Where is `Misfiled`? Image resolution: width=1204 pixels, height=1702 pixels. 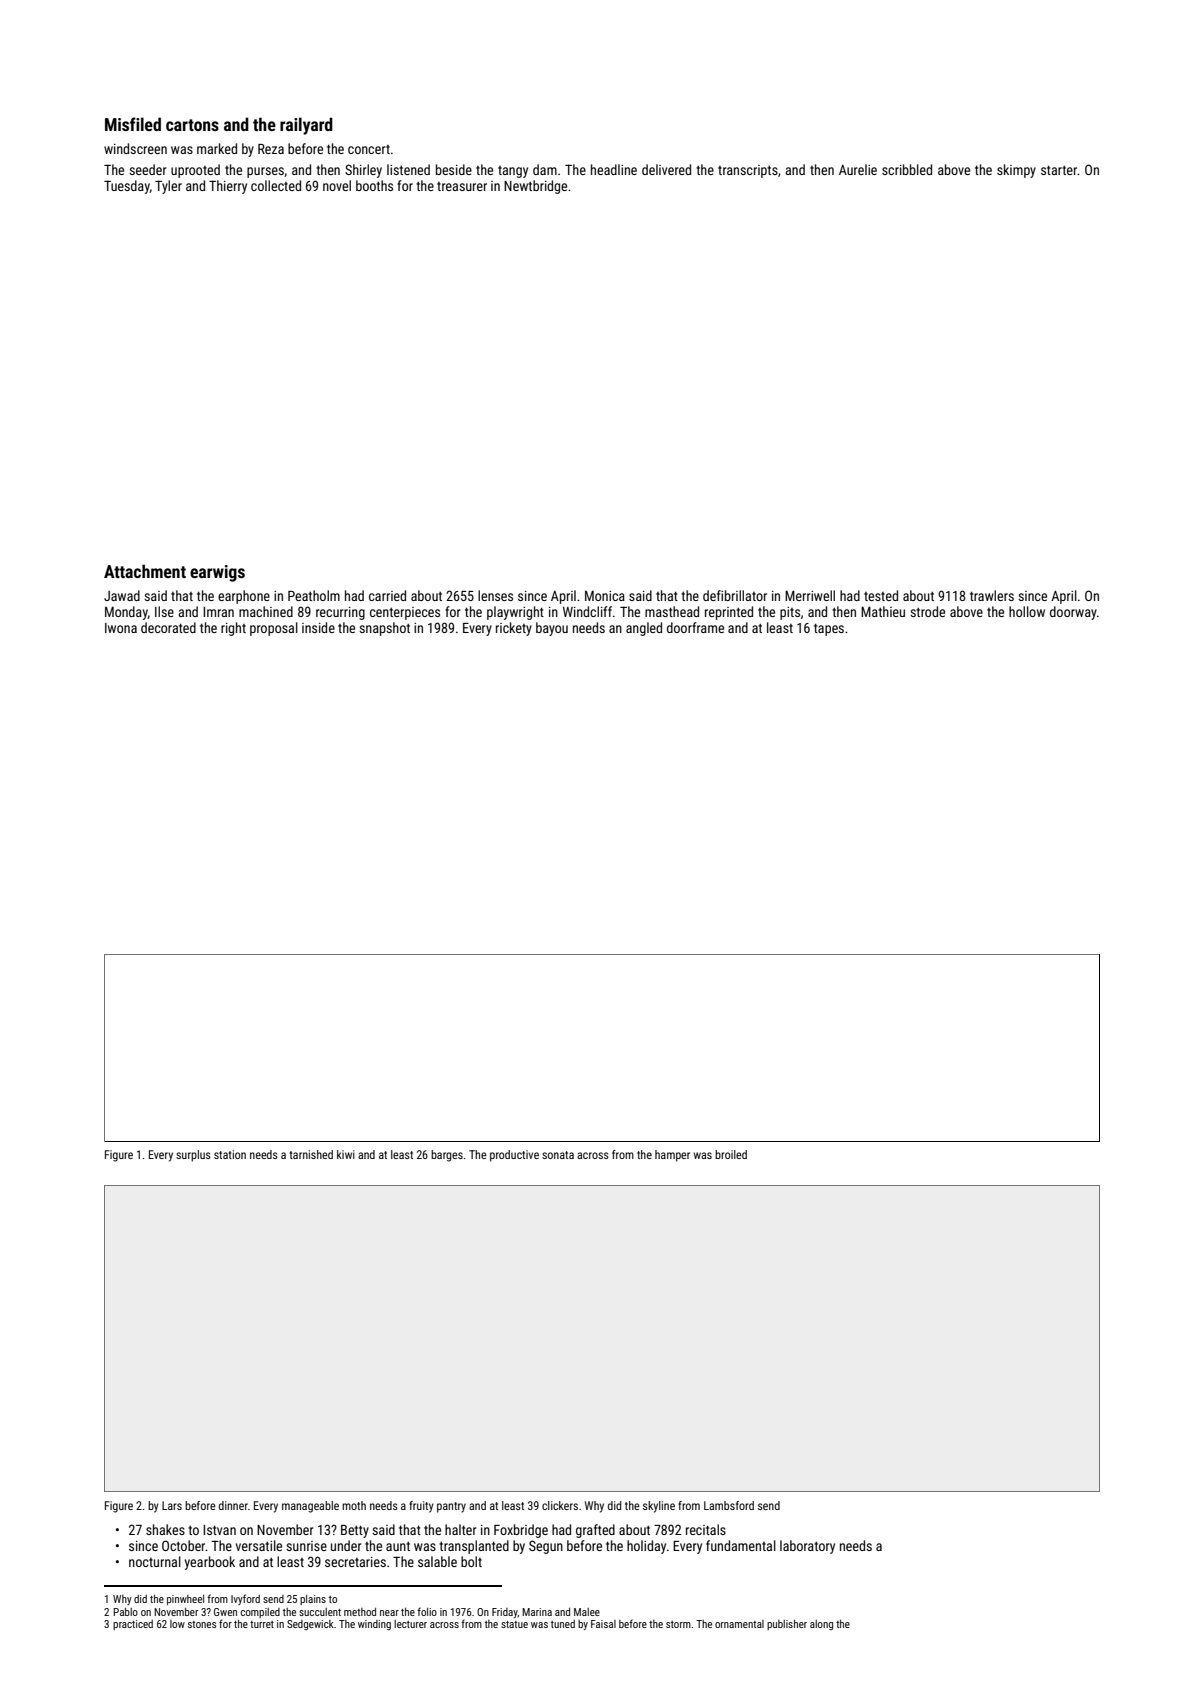
Misfiled is located at coordinates (133, 124).
